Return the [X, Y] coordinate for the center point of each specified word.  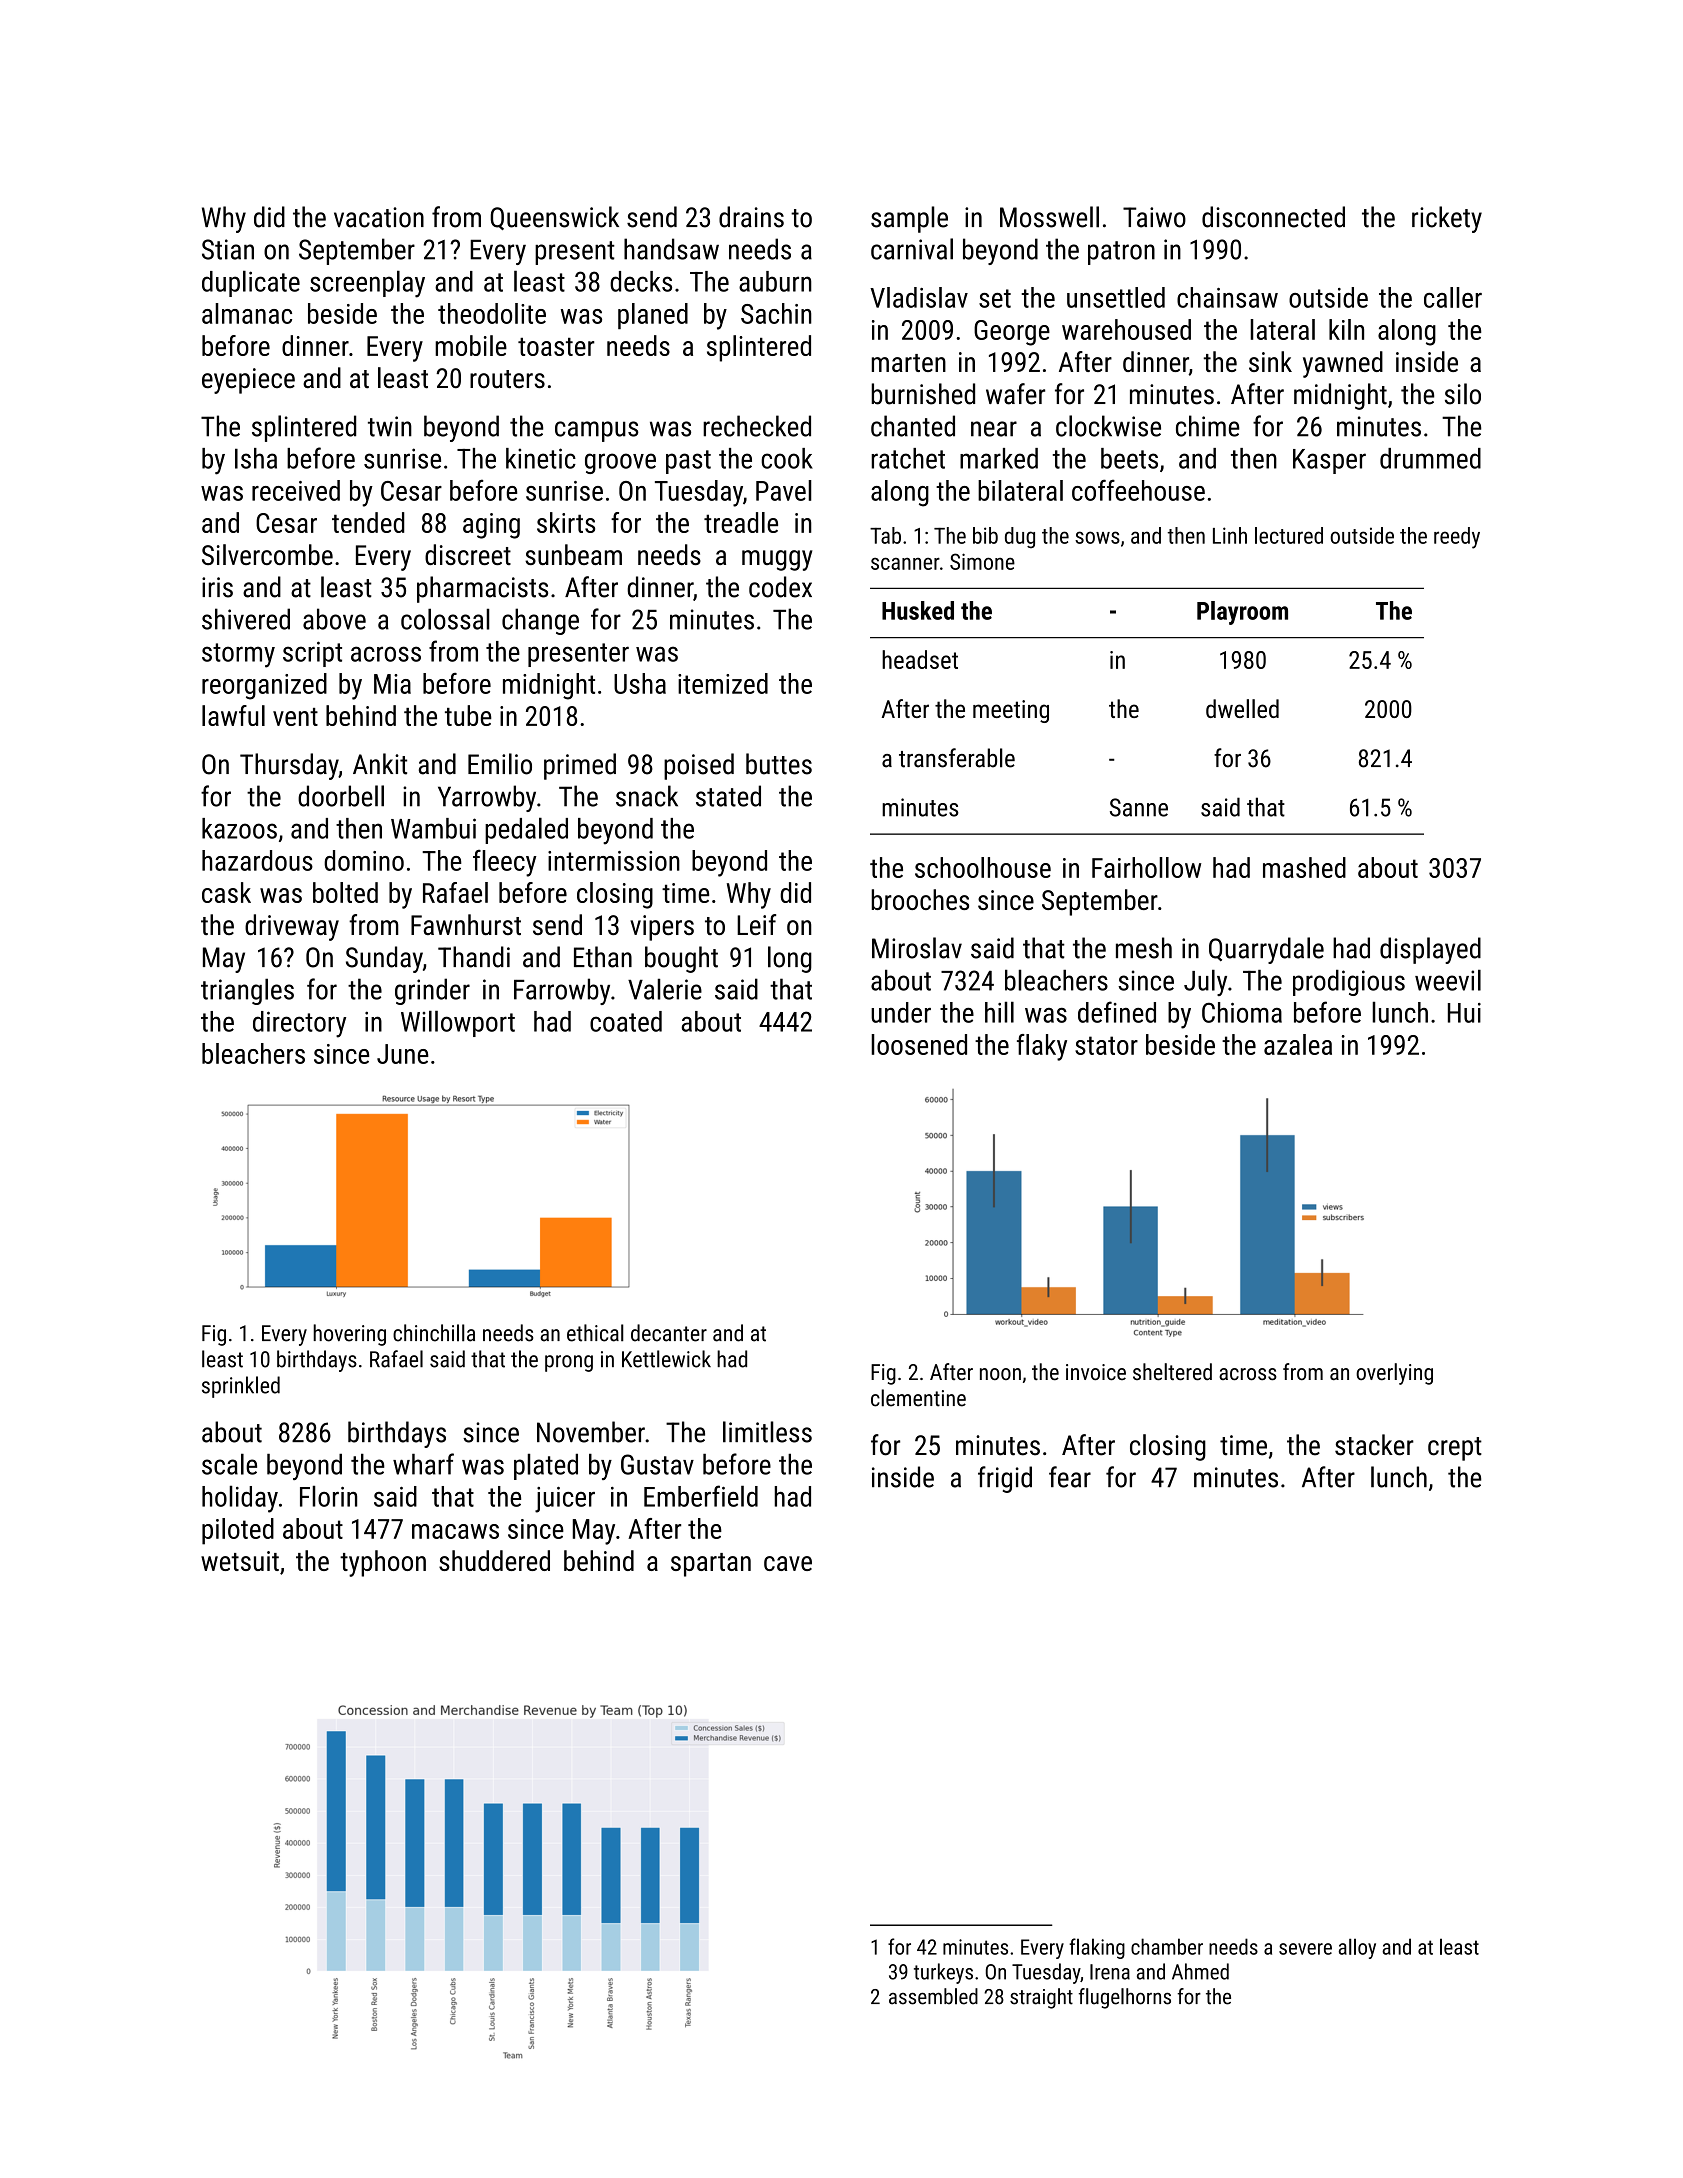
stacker [1374, 1445]
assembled [933, 1996]
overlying [1394, 1374]
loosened [919, 1044]
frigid [1005, 1479]
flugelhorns [1125, 1998]
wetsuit [240, 1561]
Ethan [603, 957]
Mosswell [1049, 217]
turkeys [943, 1973]
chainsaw [1227, 297]
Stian [228, 249]
